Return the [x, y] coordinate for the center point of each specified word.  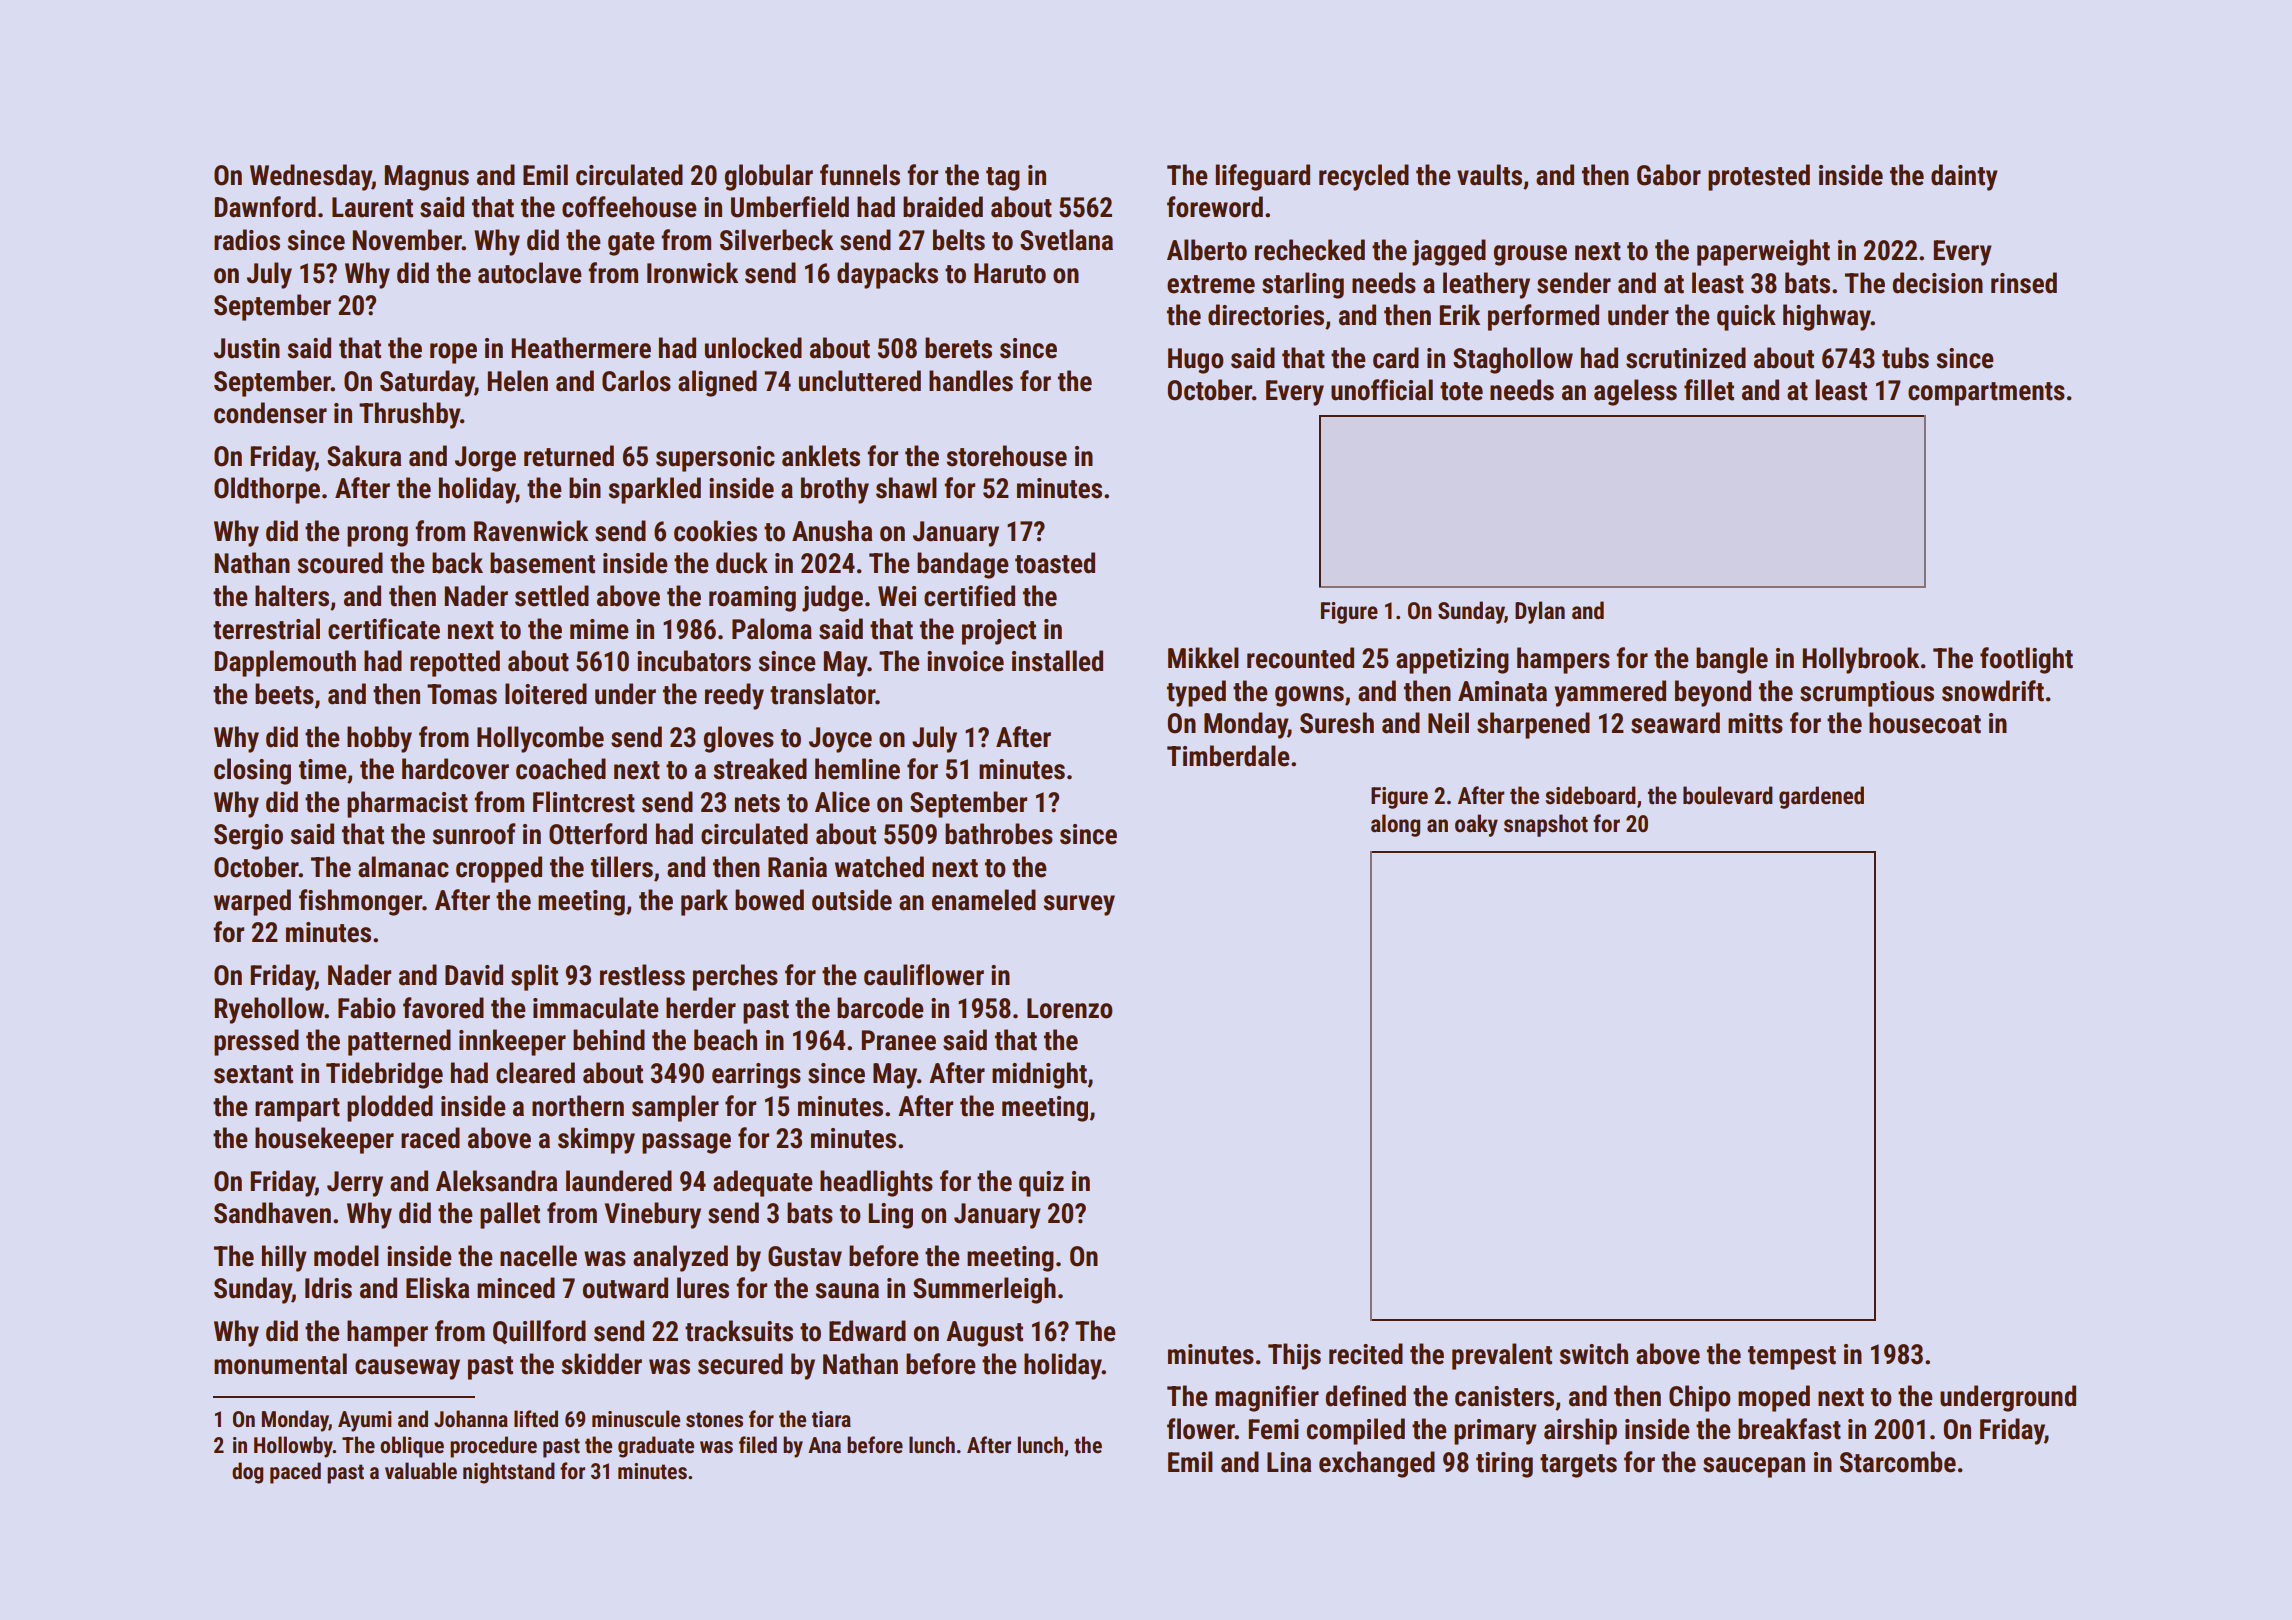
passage [686, 1143]
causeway [407, 1369]
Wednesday [311, 177]
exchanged [1377, 1464]
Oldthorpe [267, 490]
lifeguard [1262, 177]
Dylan [1540, 612]
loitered [546, 694]
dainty [1964, 177]
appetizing [1452, 661]
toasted [1055, 563]
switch [1593, 1354]
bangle [1732, 660]
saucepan [1754, 1467]
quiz [1041, 1184]
